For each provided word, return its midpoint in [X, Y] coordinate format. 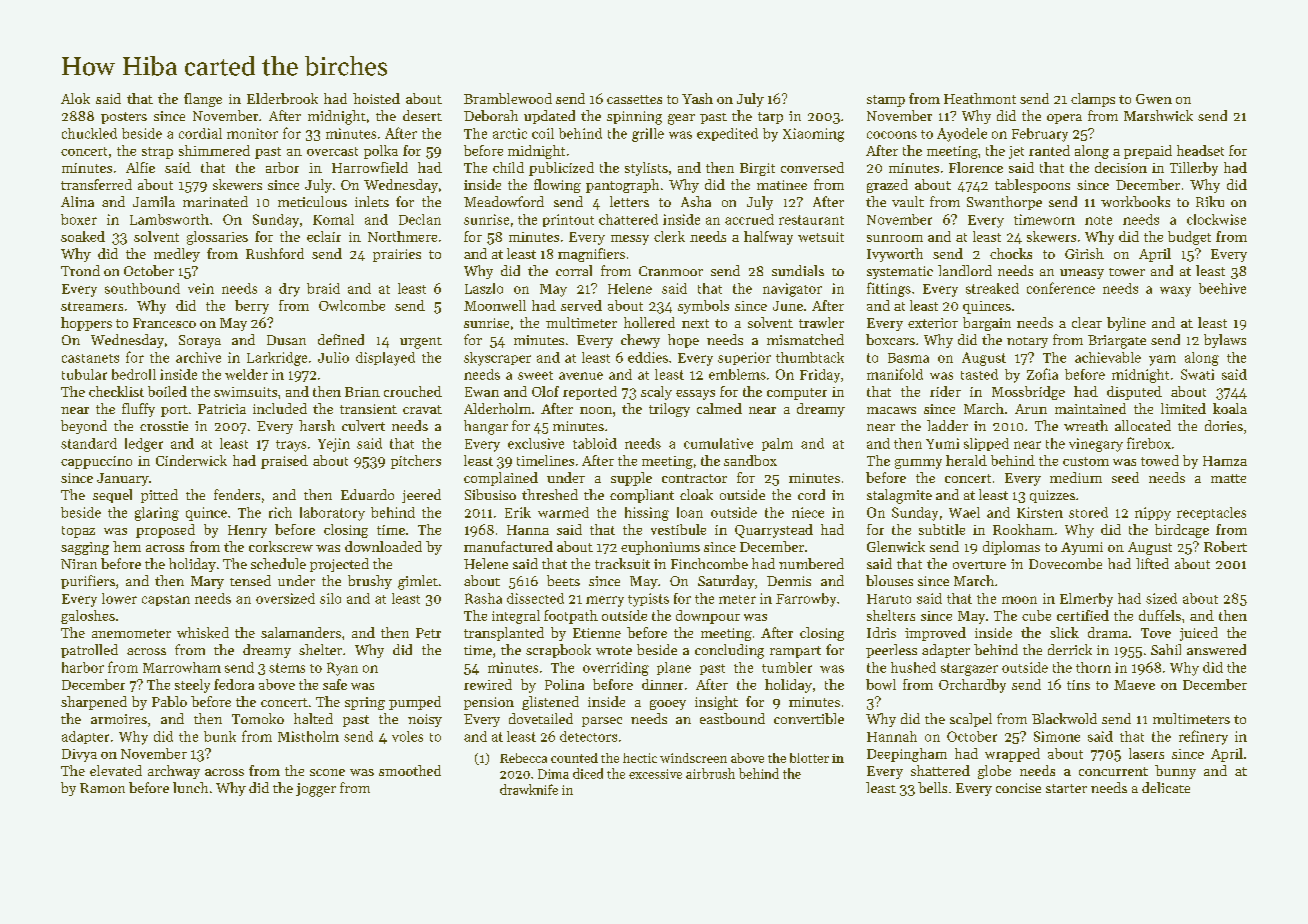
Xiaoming [813, 135]
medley [177, 255]
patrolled [89, 651]
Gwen [1154, 99]
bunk [220, 736]
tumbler [787, 667]
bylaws [1225, 341]
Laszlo [484, 288]
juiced [1199, 634]
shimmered [214, 150]
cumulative [718, 443]
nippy [1153, 514]
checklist [116, 391]
